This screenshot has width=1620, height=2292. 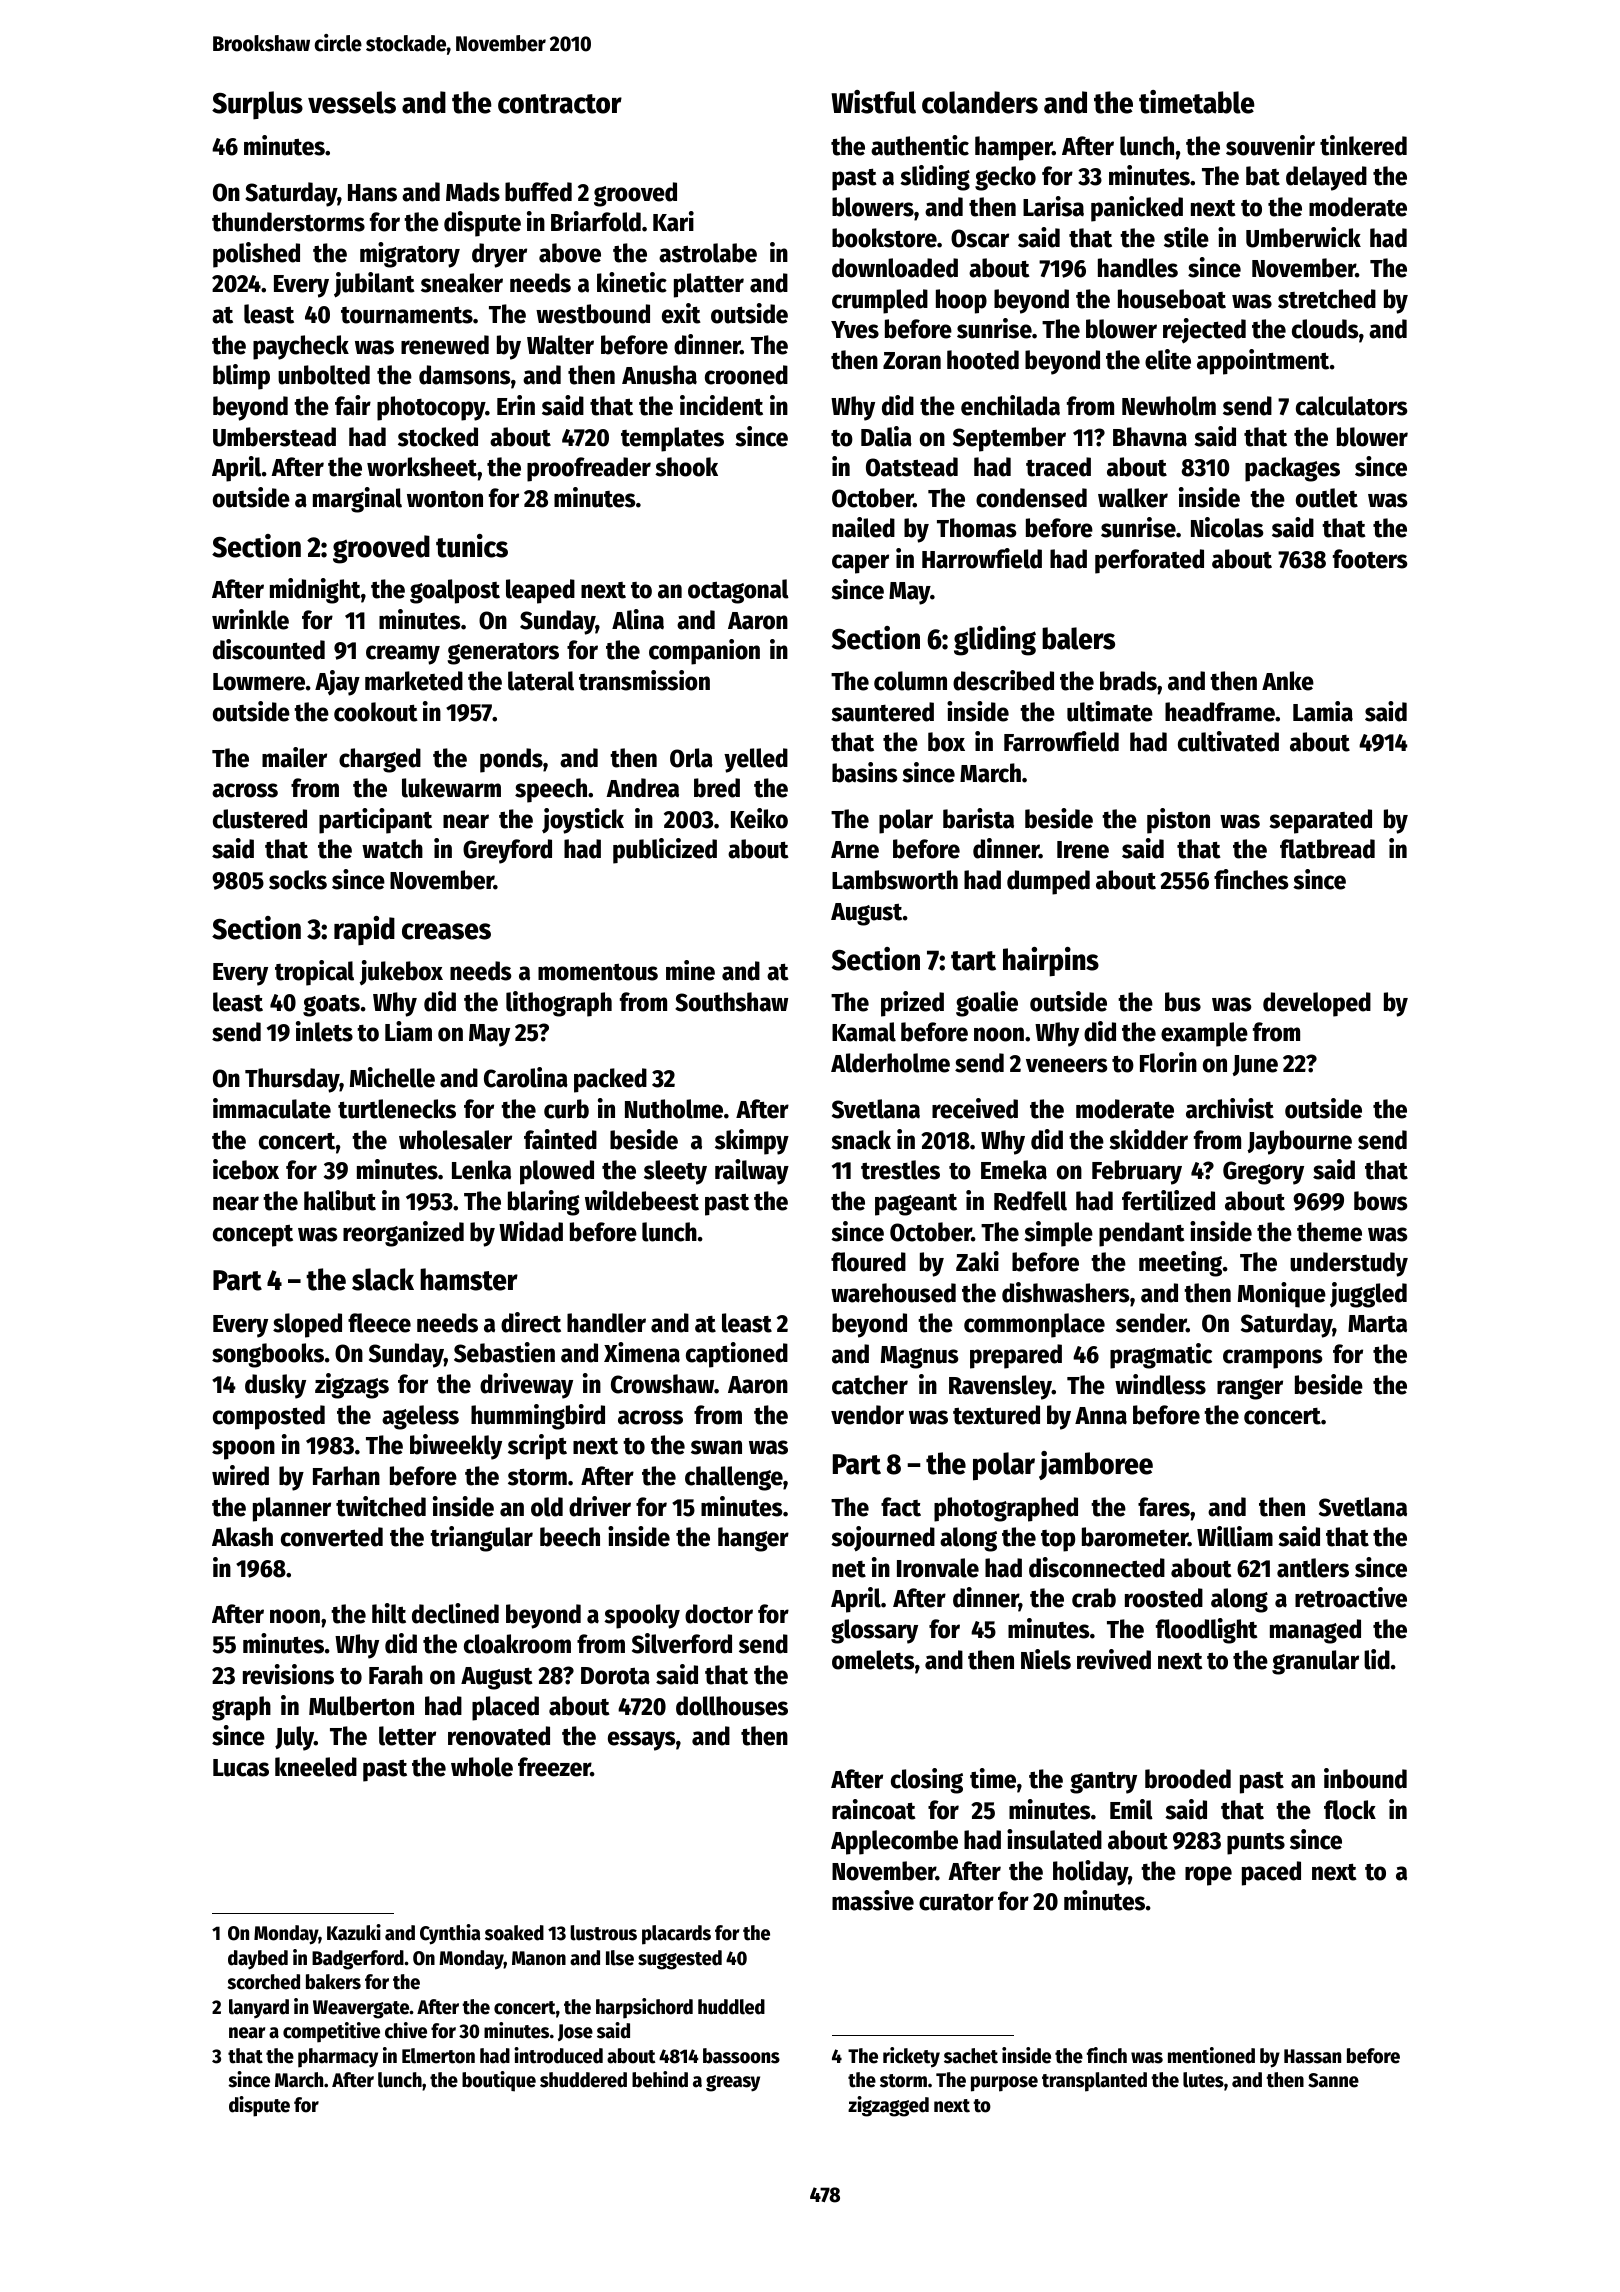 What do you see at coordinates (307, 1325) in the screenshot?
I see `sloped` at bounding box center [307, 1325].
